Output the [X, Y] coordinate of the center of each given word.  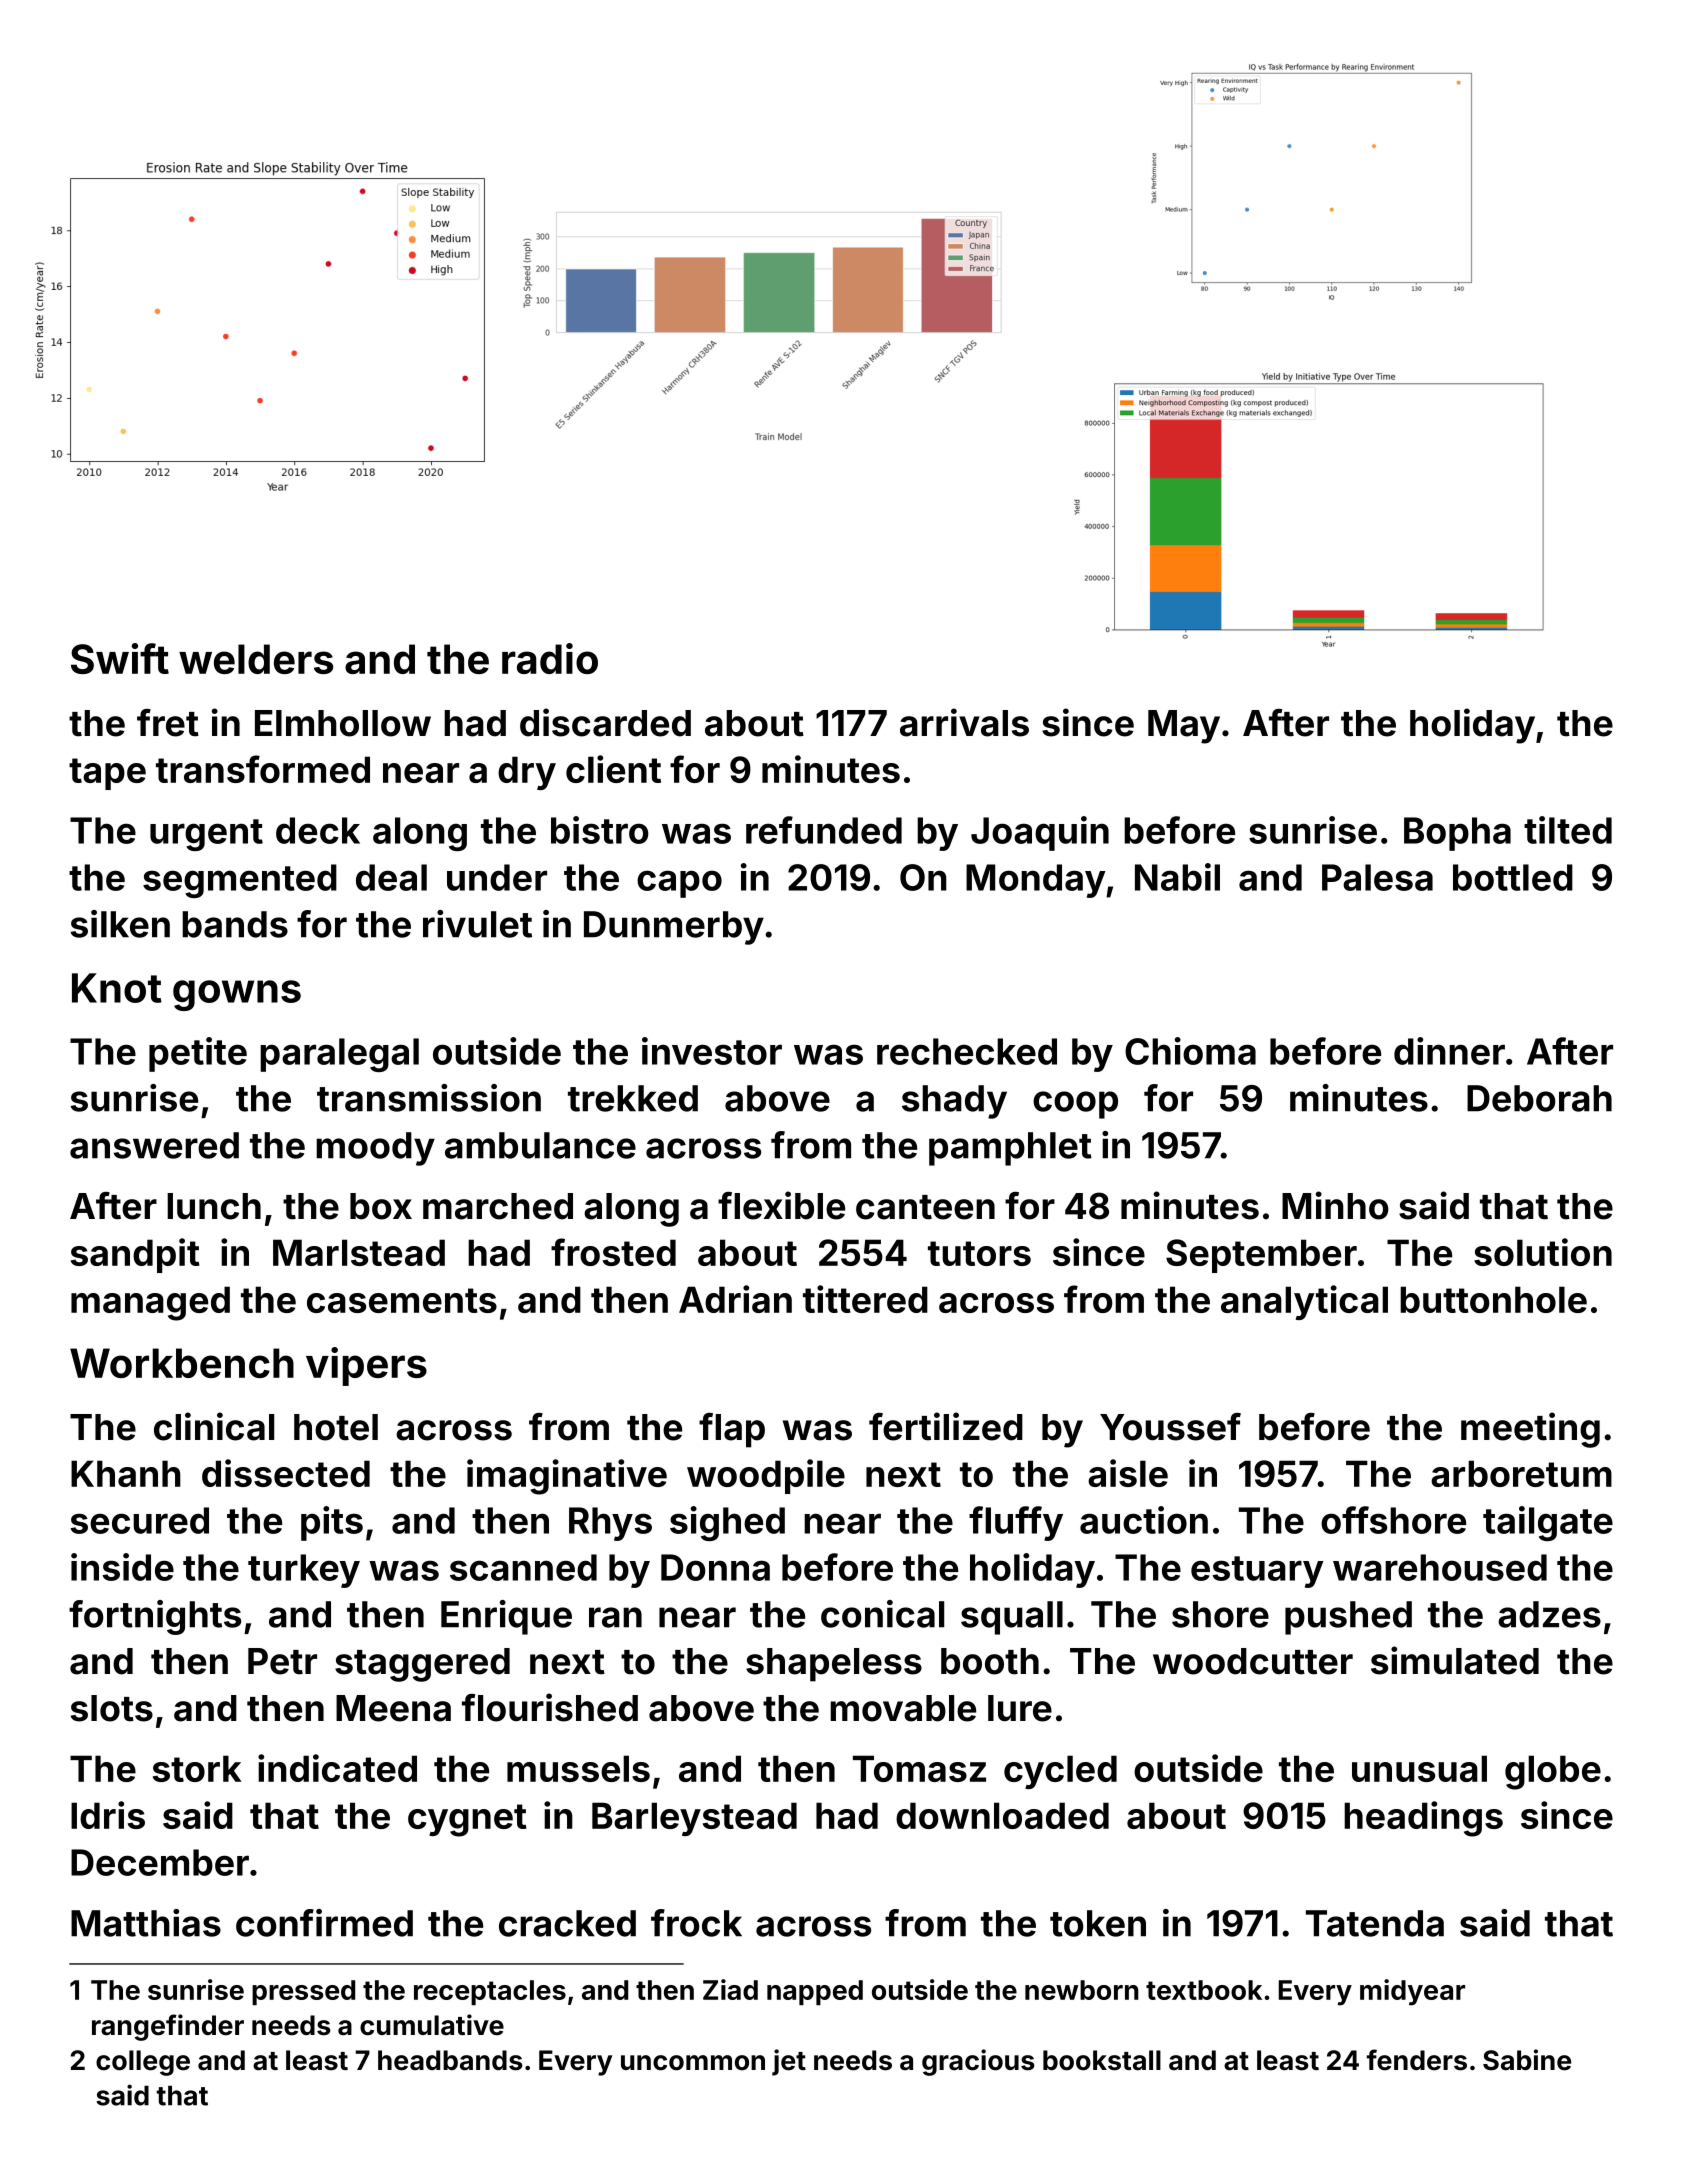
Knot [117, 988]
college [143, 2063]
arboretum [1521, 1473]
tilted [1568, 830]
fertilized [946, 1426]
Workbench [182, 1363]
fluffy [1016, 1523]
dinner [1449, 1051]
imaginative [567, 1477]
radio [550, 658]
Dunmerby [674, 928]
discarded [605, 722]
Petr [282, 1661]
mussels [578, 1768]
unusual [1419, 1768]
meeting [1530, 1430]
